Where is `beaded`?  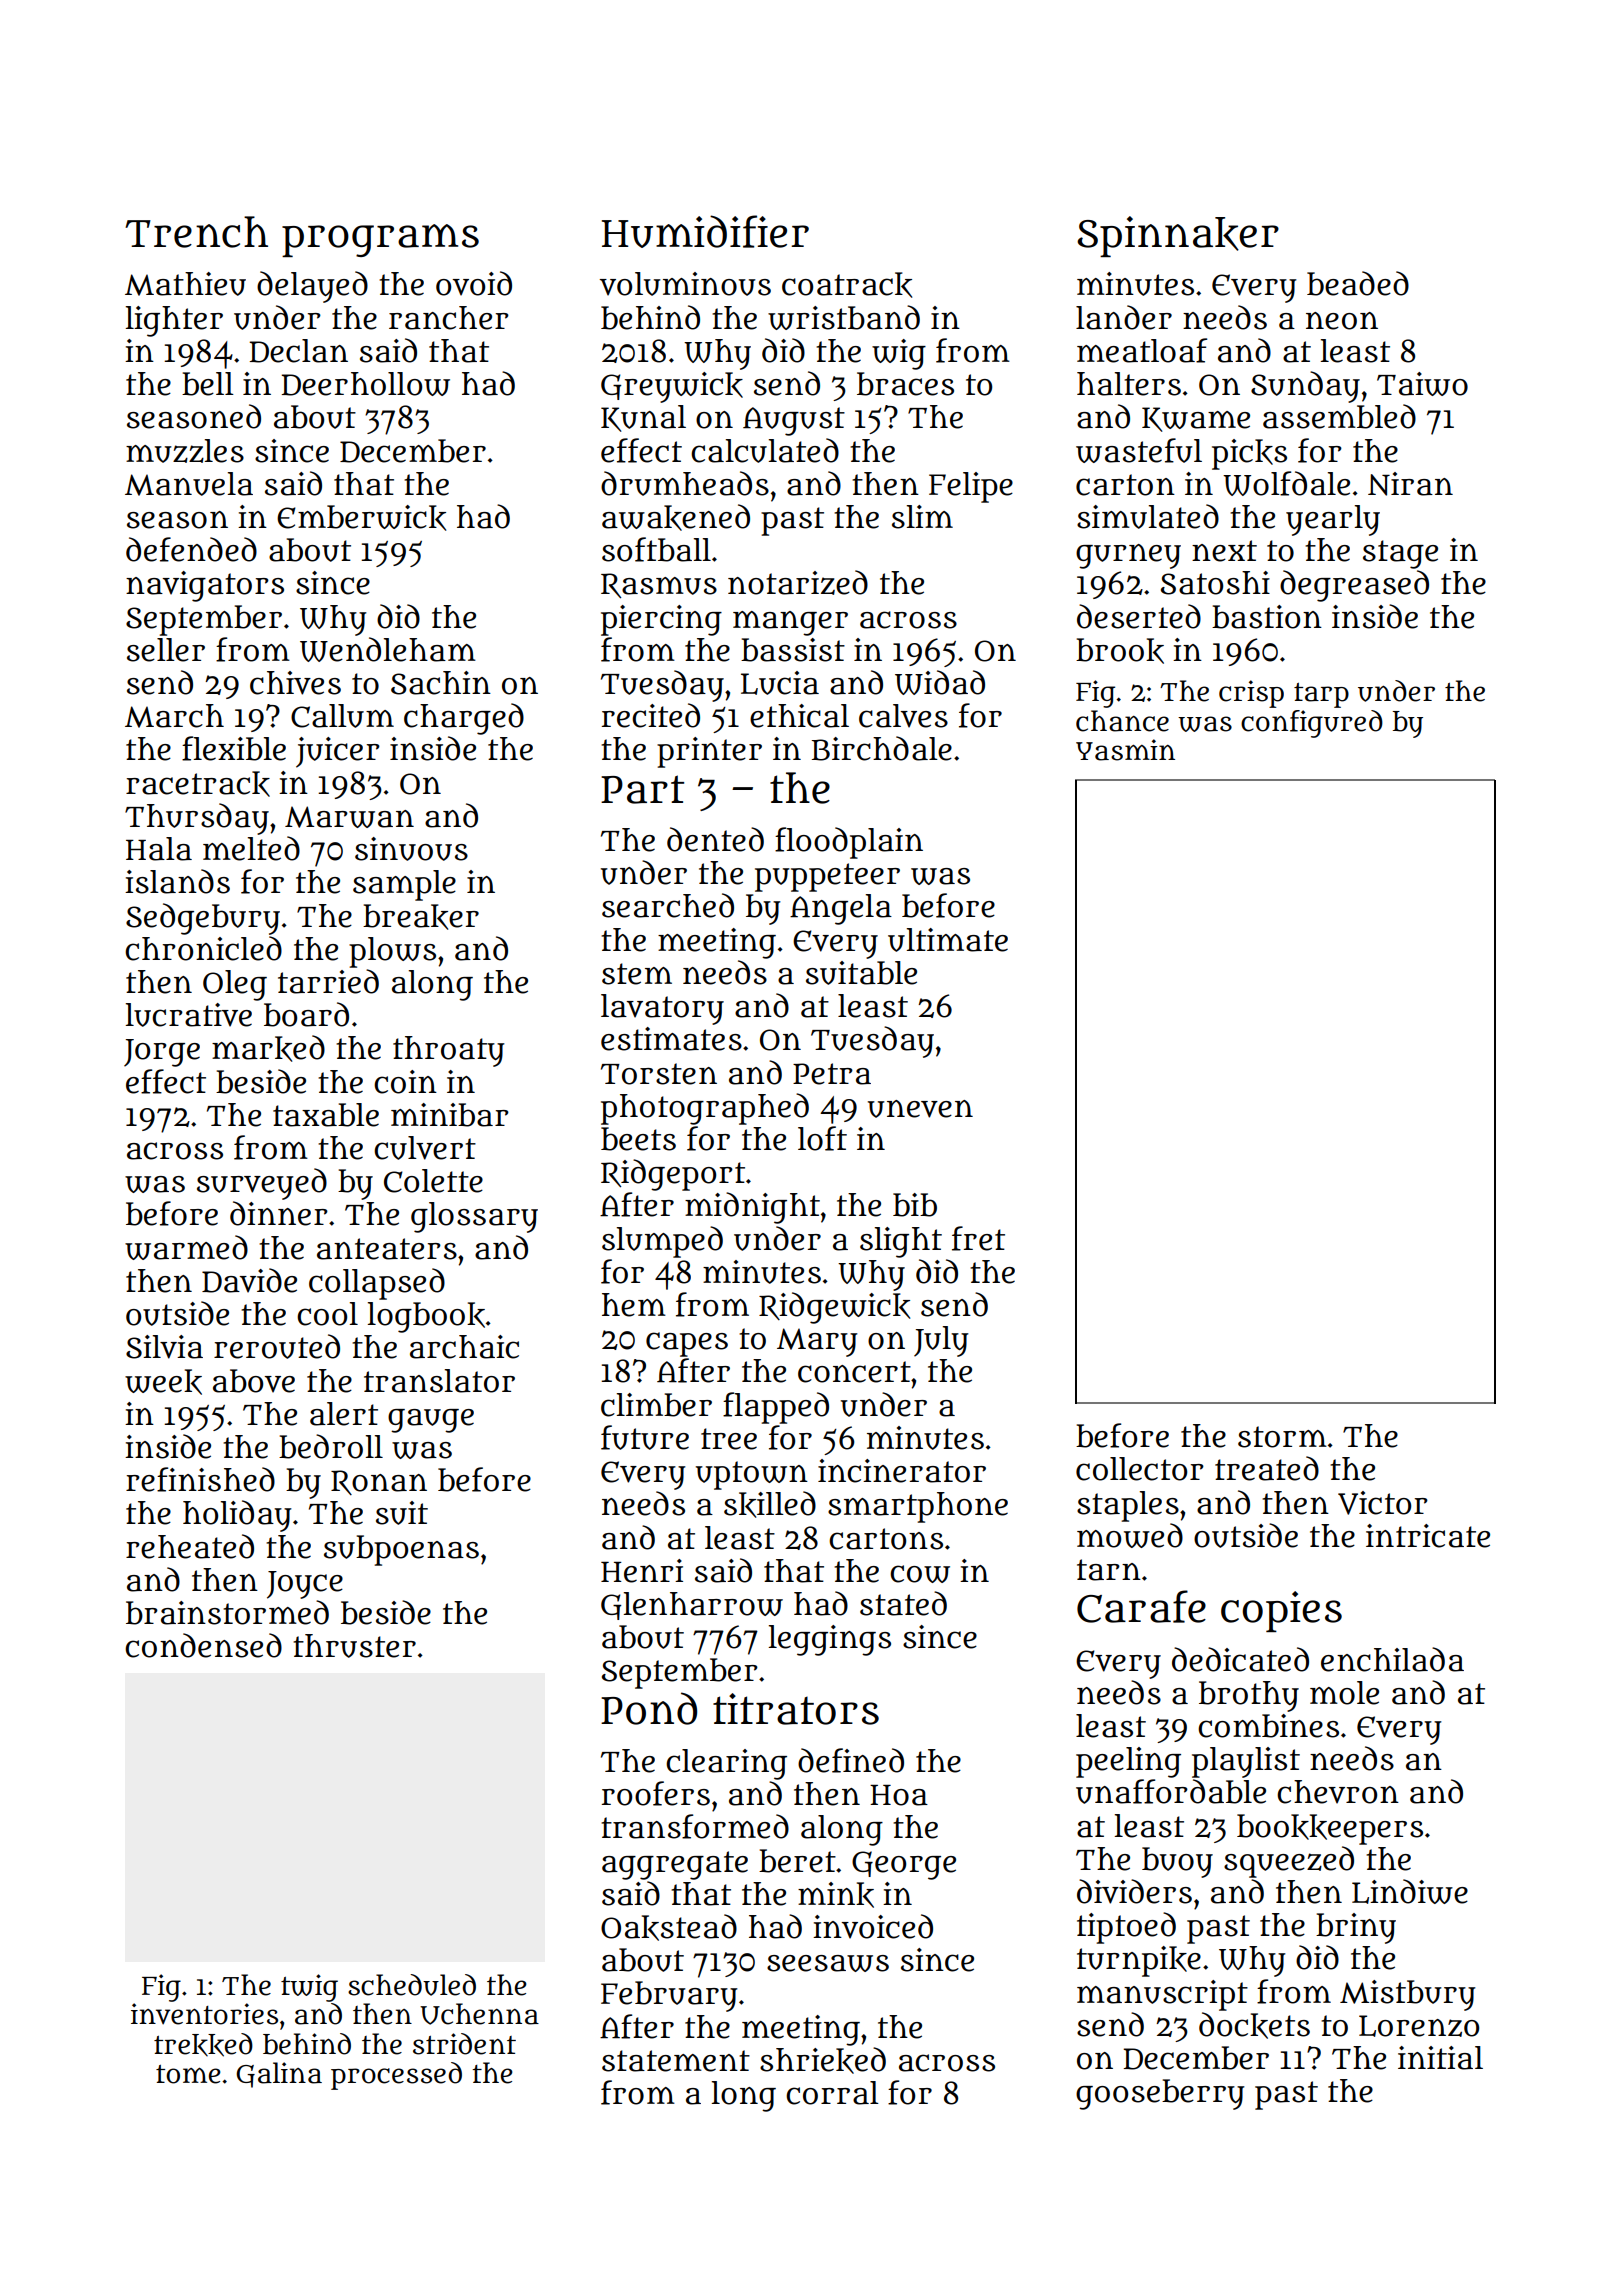
beaded is located at coordinates (1358, 283).
